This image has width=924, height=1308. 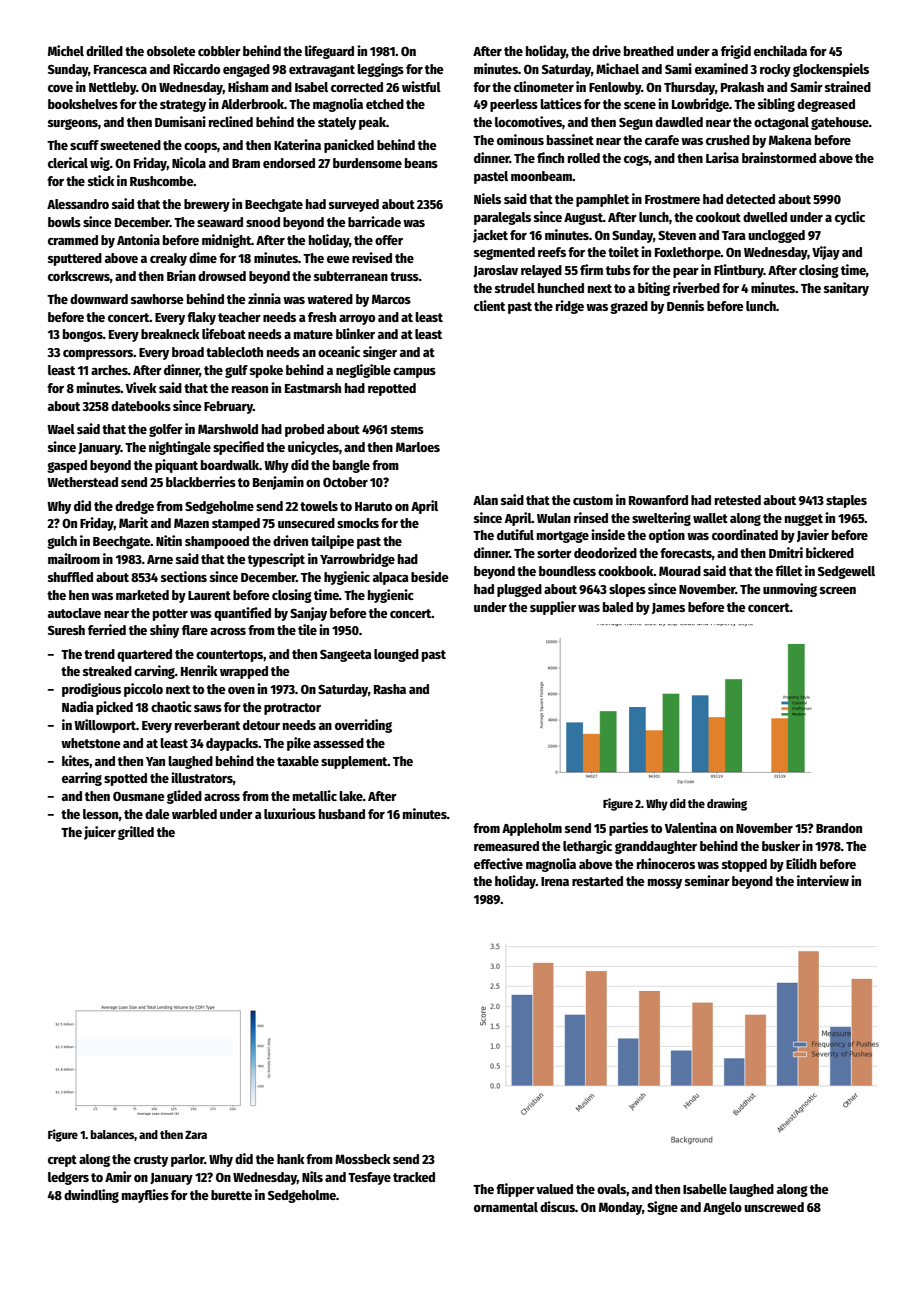 What do you see at coordinates (617, 68) in the image?
I see `Michael` at bounding box center [617, 68].
